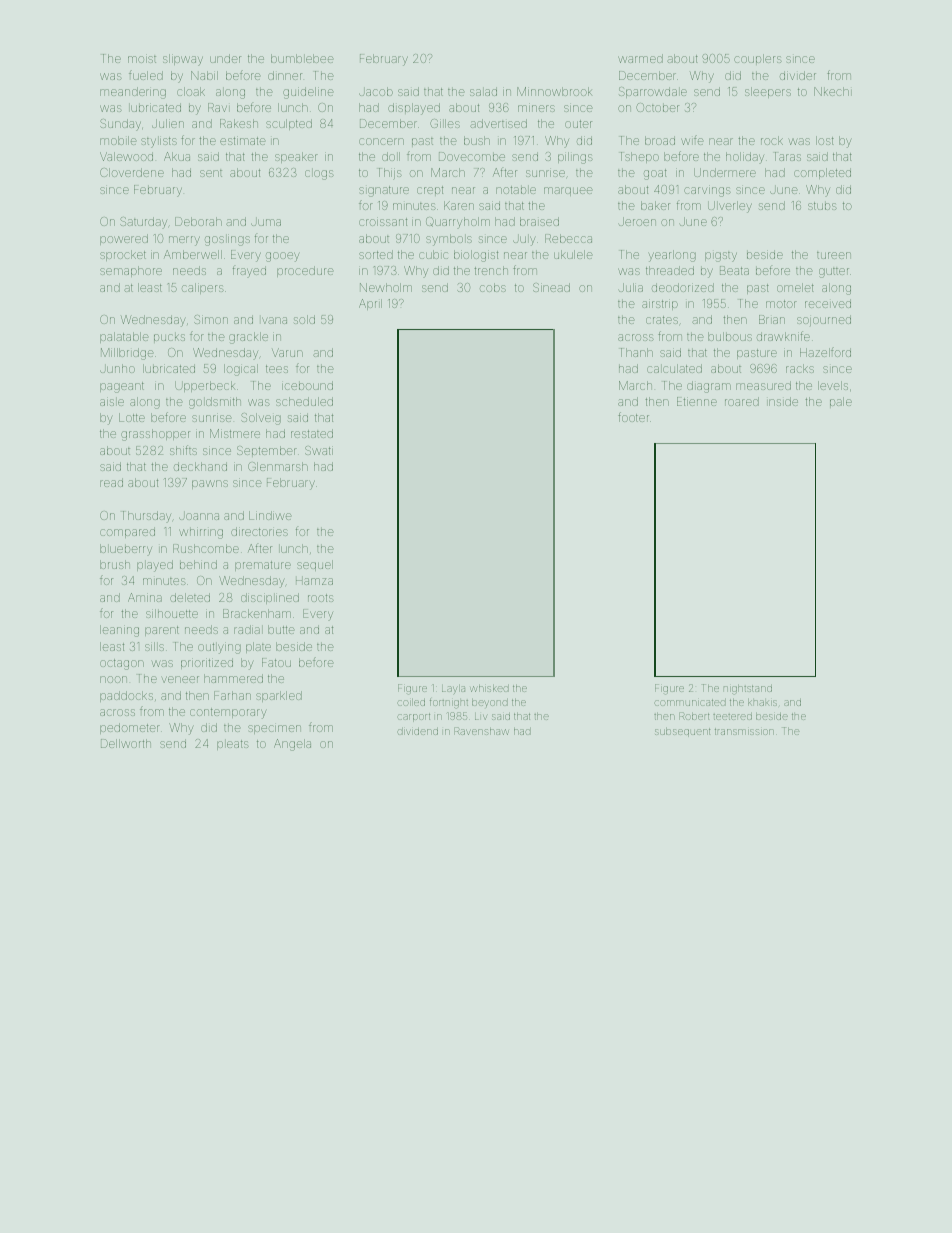  Describe the element at coordinates (211, 319) in the image. I see `Simon` at that location.
